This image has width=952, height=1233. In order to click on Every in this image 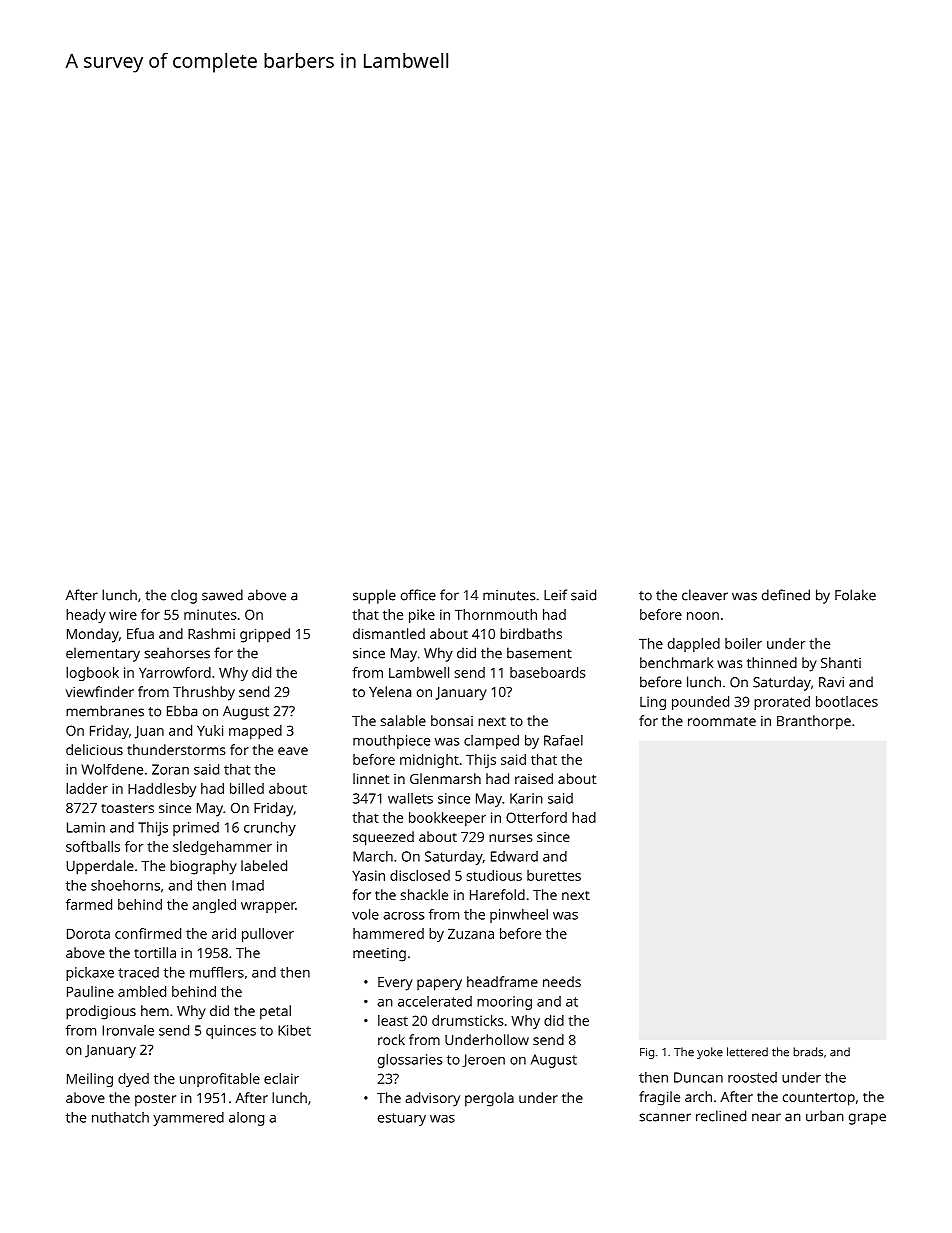, I will do `click(395, 984)`.
